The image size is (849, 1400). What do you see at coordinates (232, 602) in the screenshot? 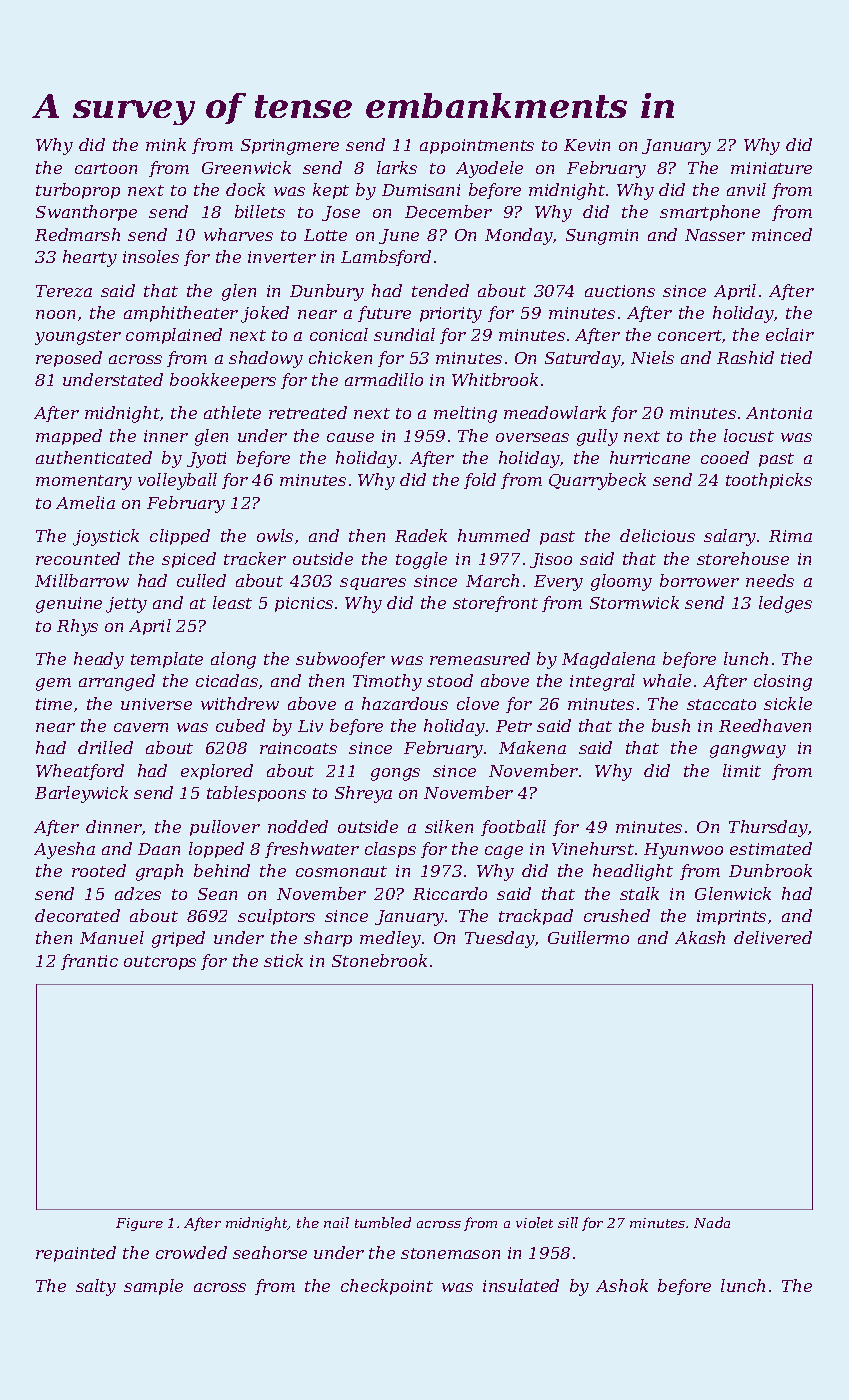
I see `least` at bounding box center [232, 602].
